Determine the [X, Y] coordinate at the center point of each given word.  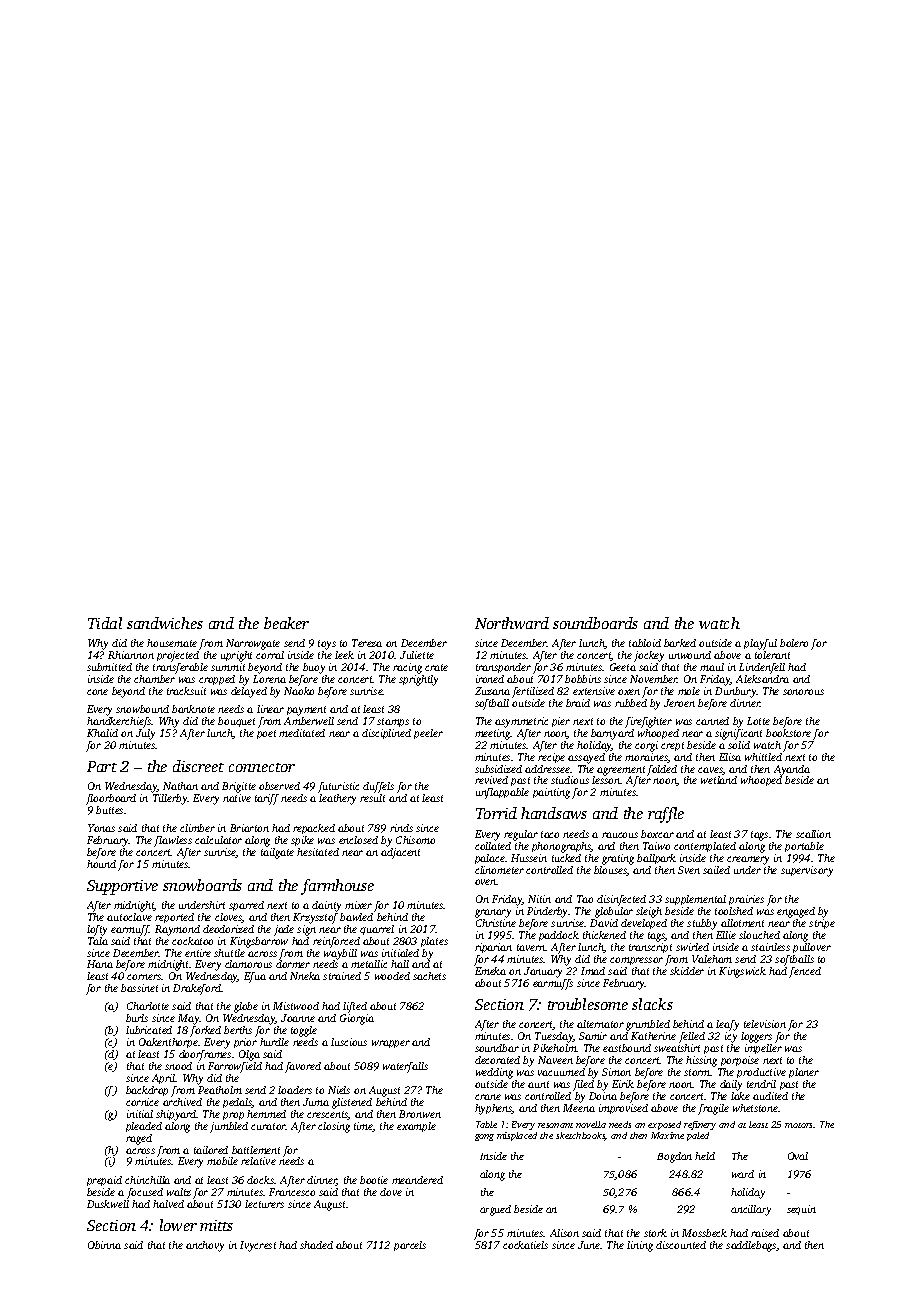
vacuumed [561, 1072]
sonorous [803, 692]
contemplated [705, 847]
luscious [349, 1042]
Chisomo [415, 840]
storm [697, 1072]
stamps [393, 722]
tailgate [277, 853]
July [145, 734]
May [189, 1019]
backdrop [147, 1091]
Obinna [104, 1245]
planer [804, 1073]
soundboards [595, 623]
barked [680, 643]
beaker [286, 623]
